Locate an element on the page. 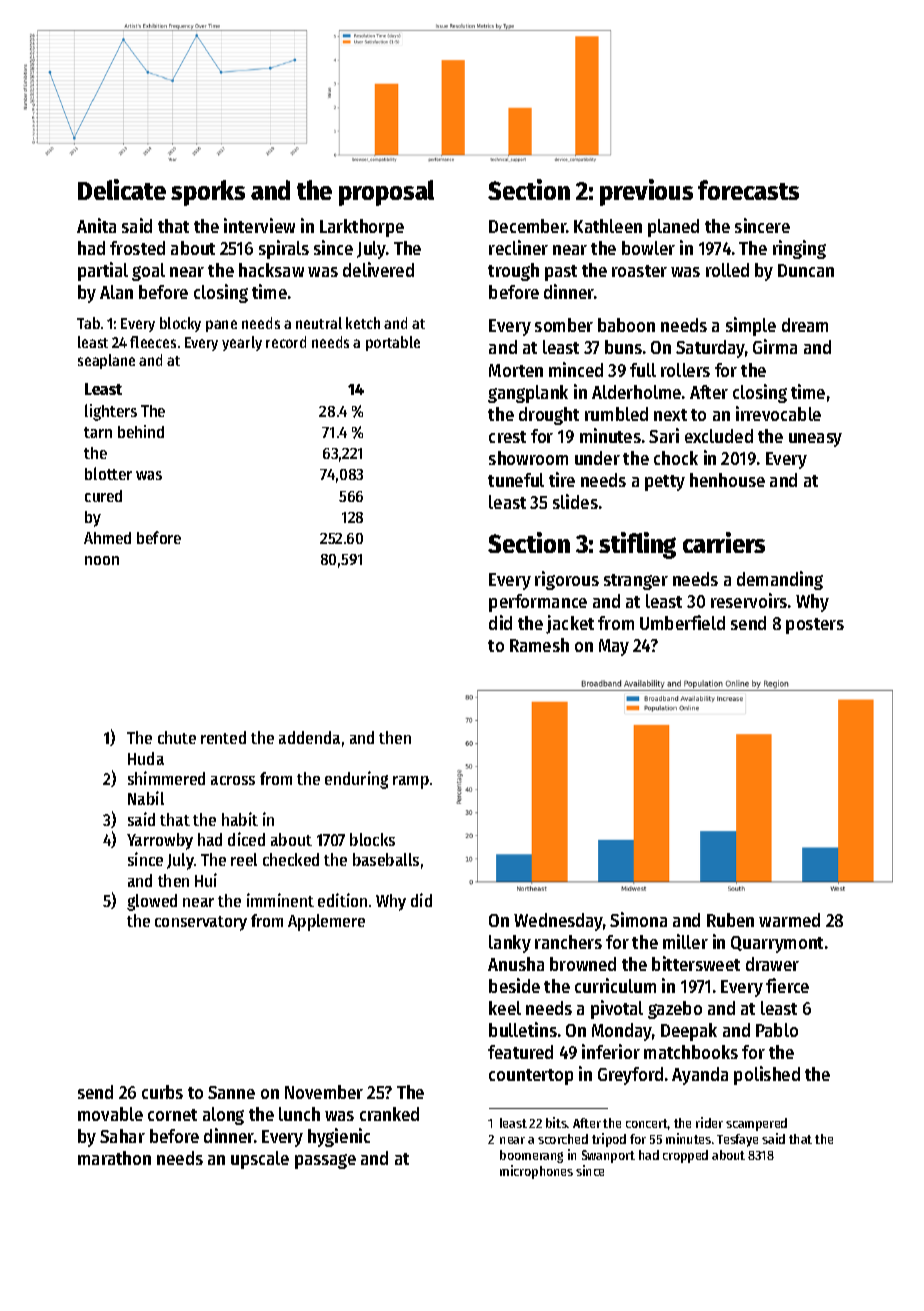 The width and height of the page is (924, 1311). blocks is located at coordinates (372, 839).
